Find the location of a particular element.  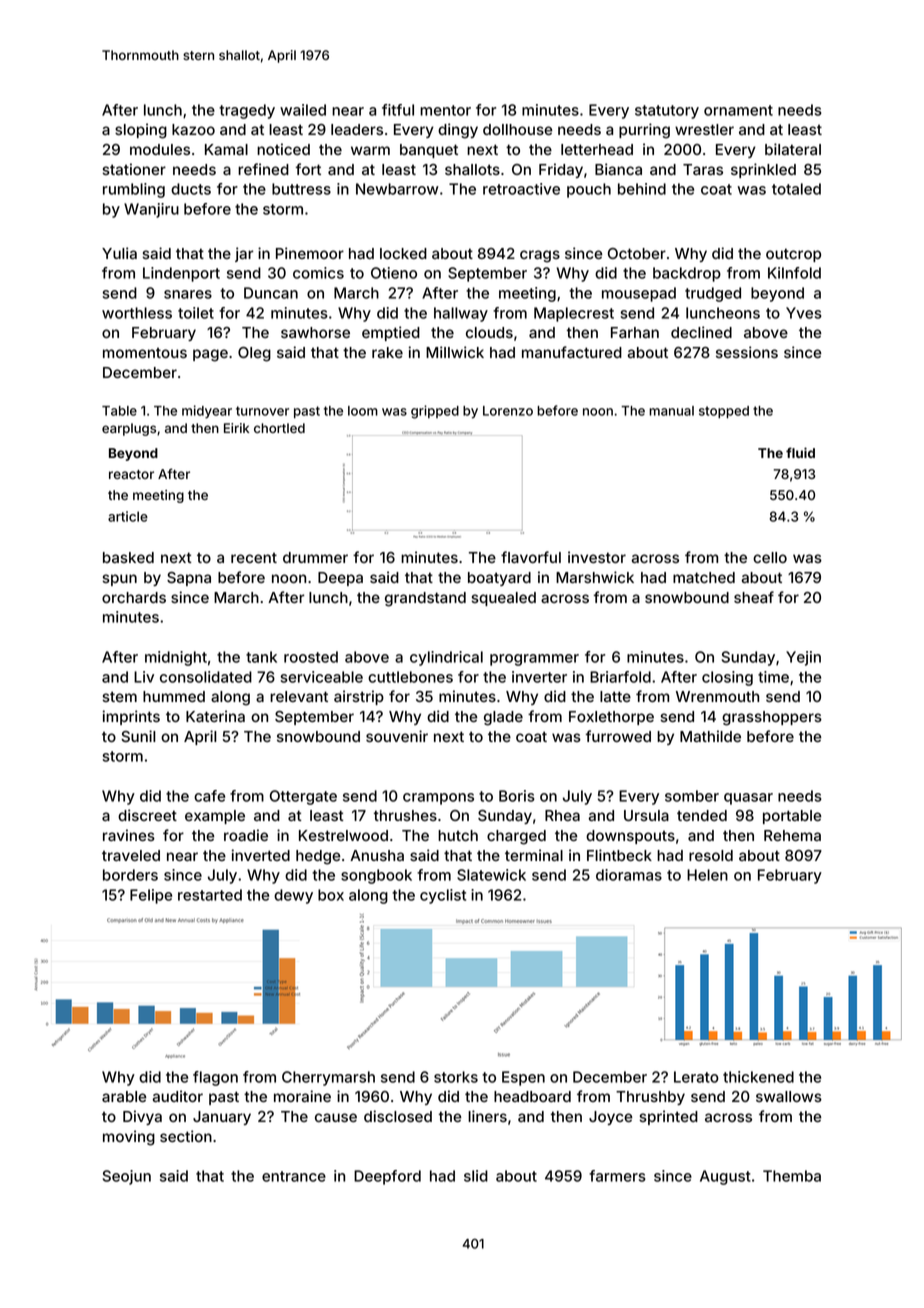

worthless is located at coordinates (137, 313).
